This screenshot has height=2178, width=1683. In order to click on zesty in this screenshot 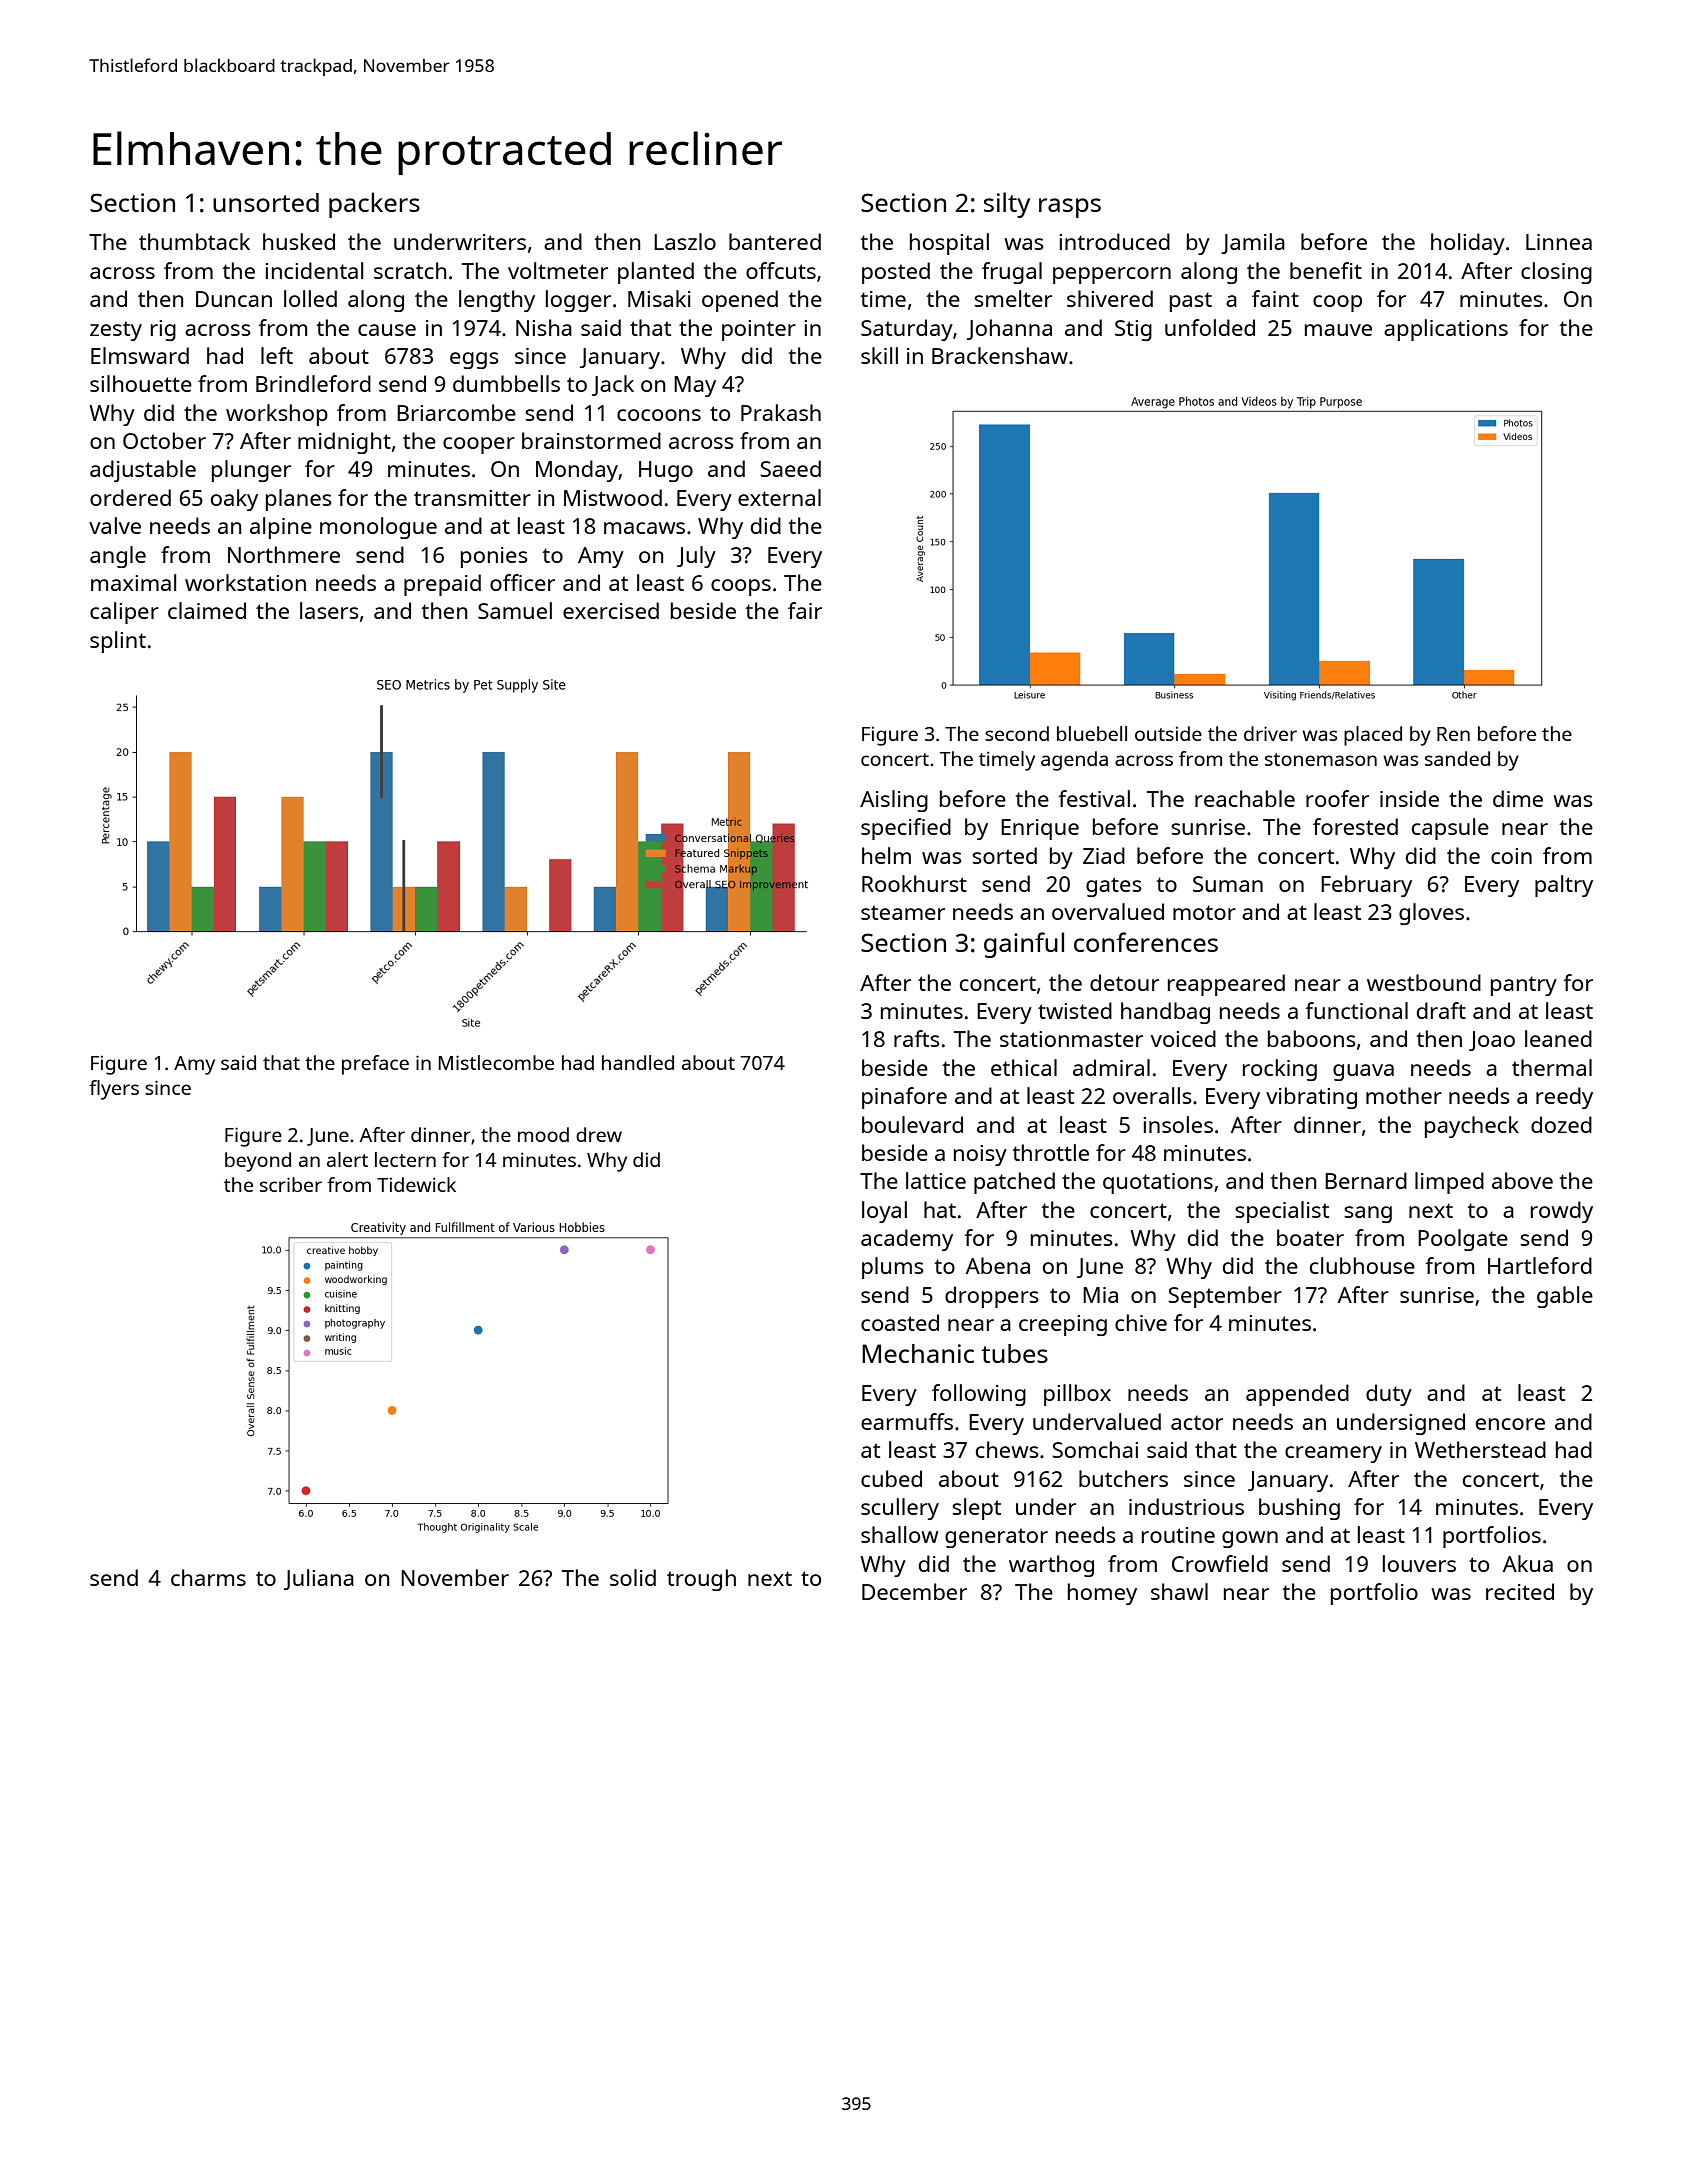, I will do `click(116, 331)`.
